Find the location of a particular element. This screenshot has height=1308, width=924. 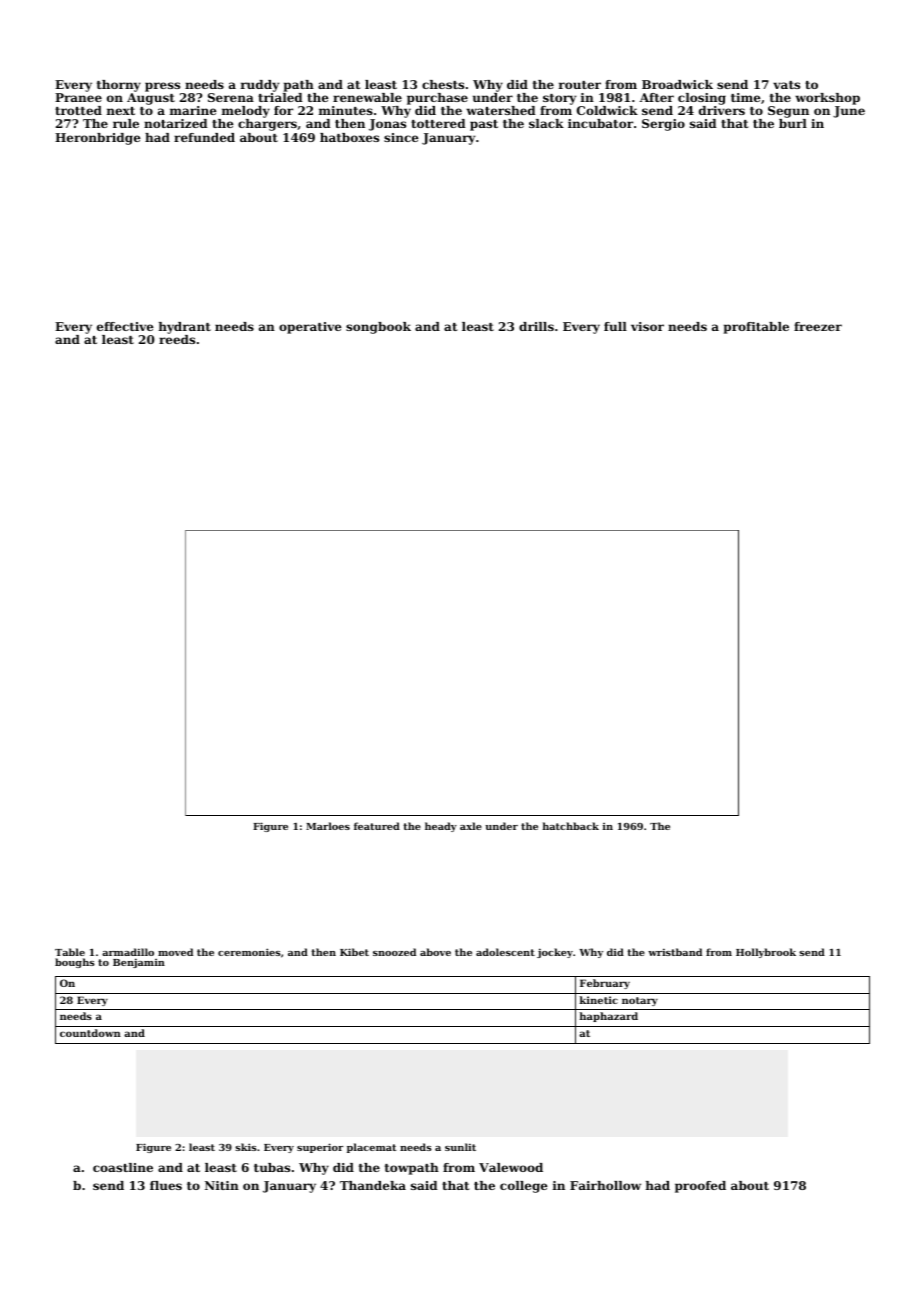

axle is located at coordinates (471, 826).
